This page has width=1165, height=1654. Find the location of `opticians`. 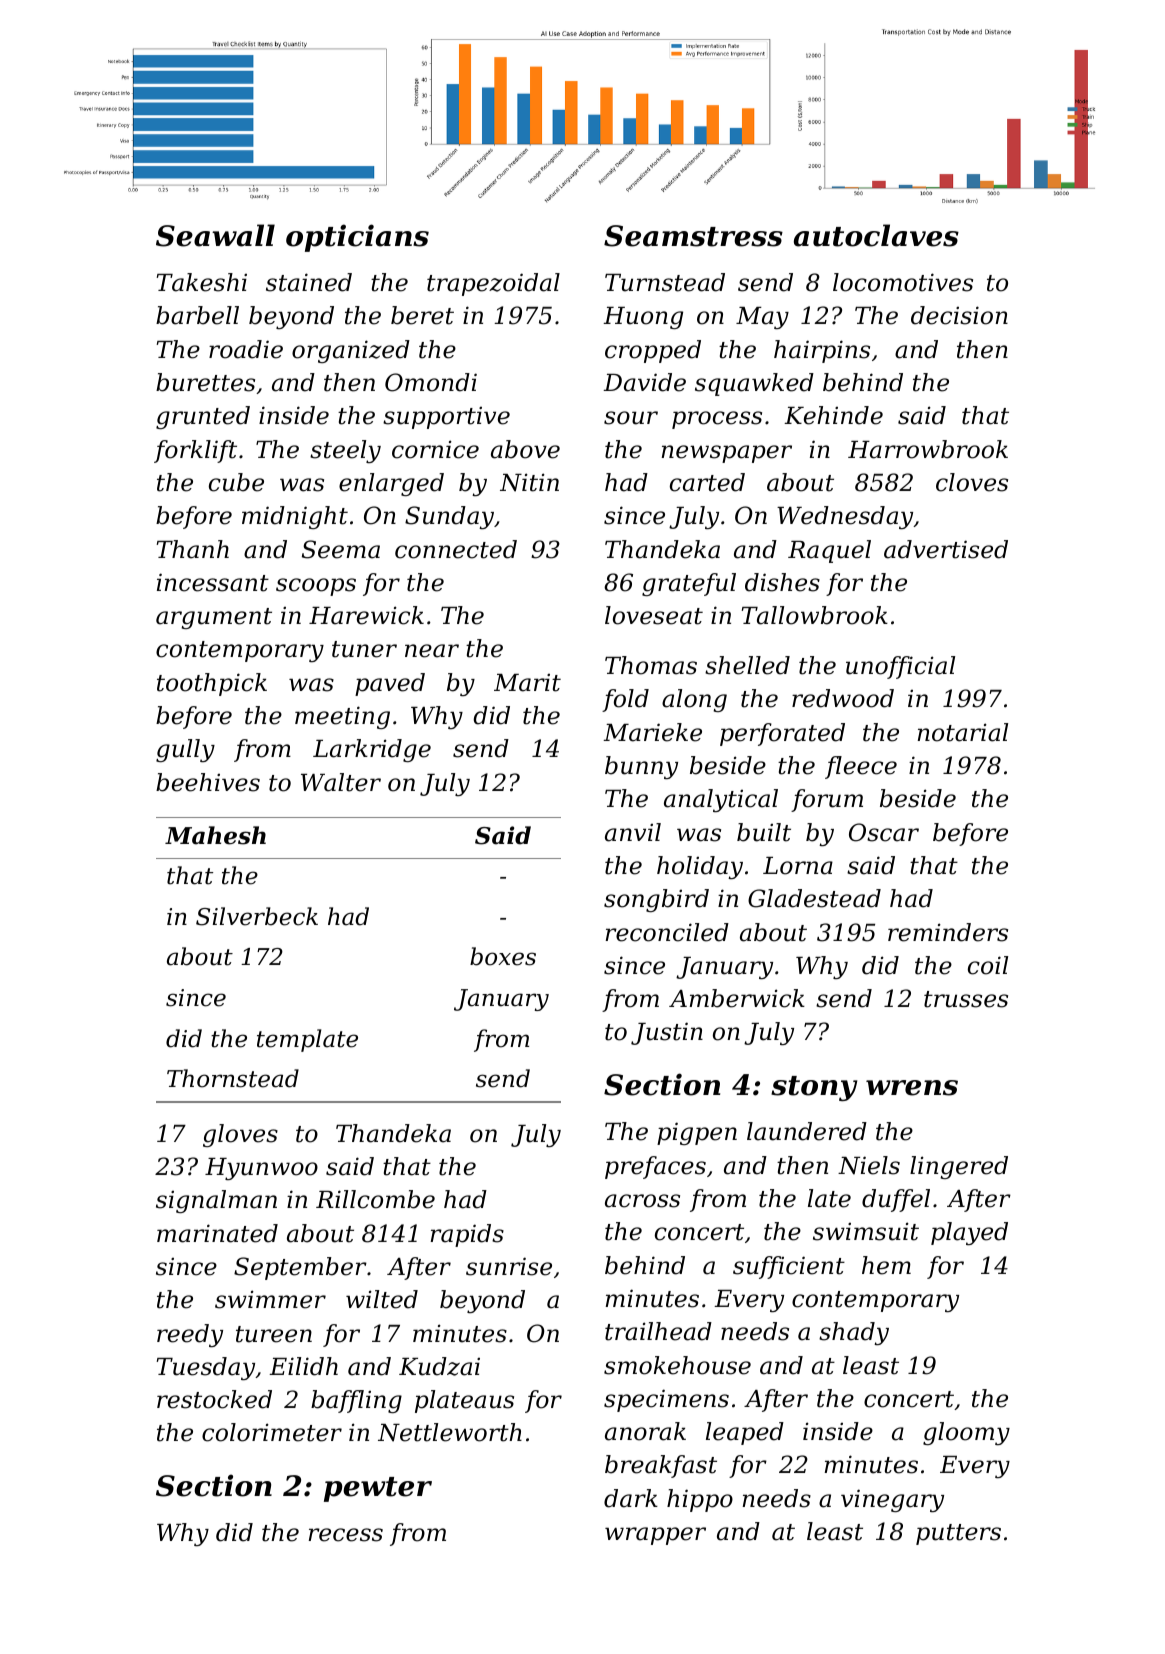

opticians is located at coordinates (357, 238).
